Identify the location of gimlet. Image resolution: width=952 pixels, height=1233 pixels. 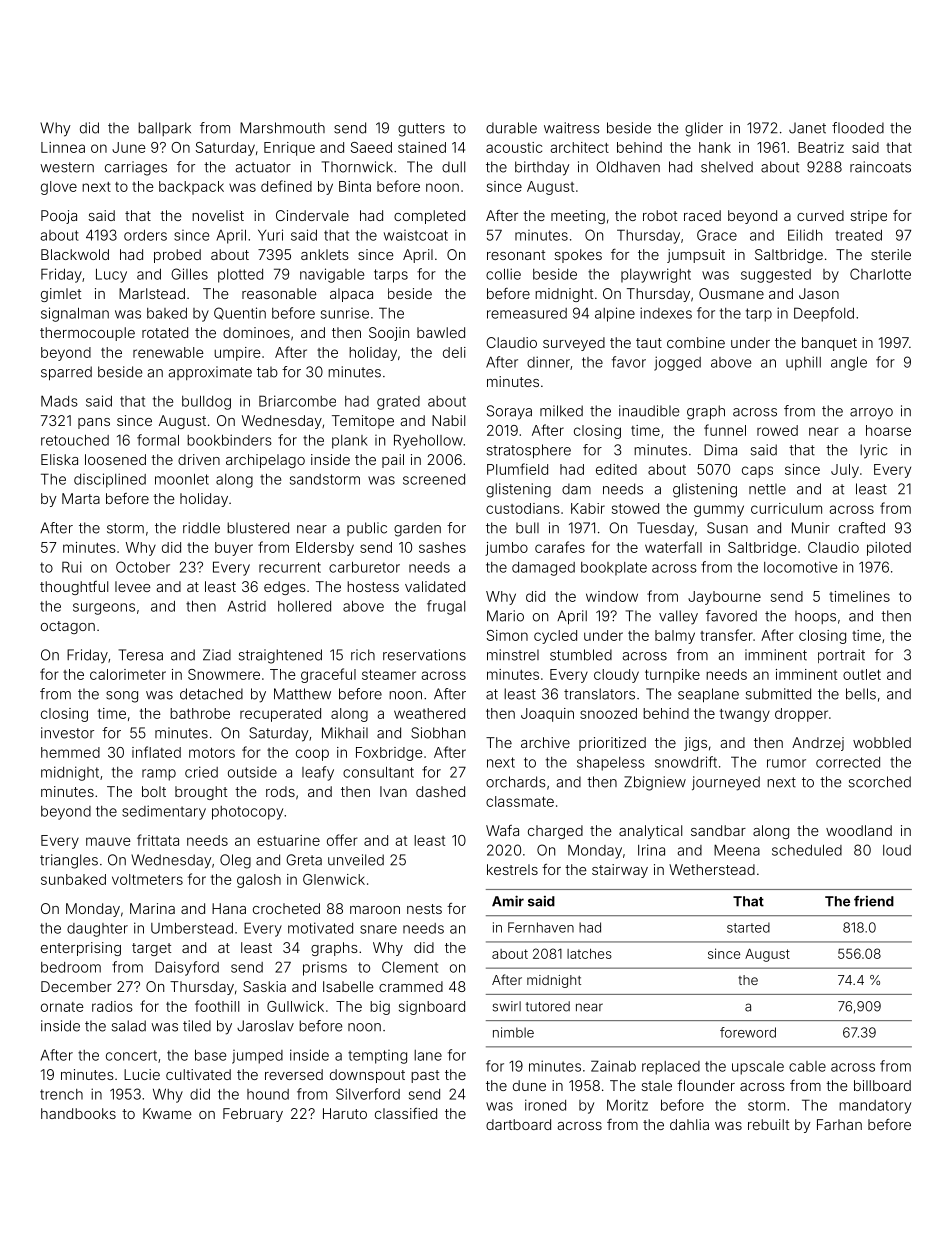
(61, 295).
